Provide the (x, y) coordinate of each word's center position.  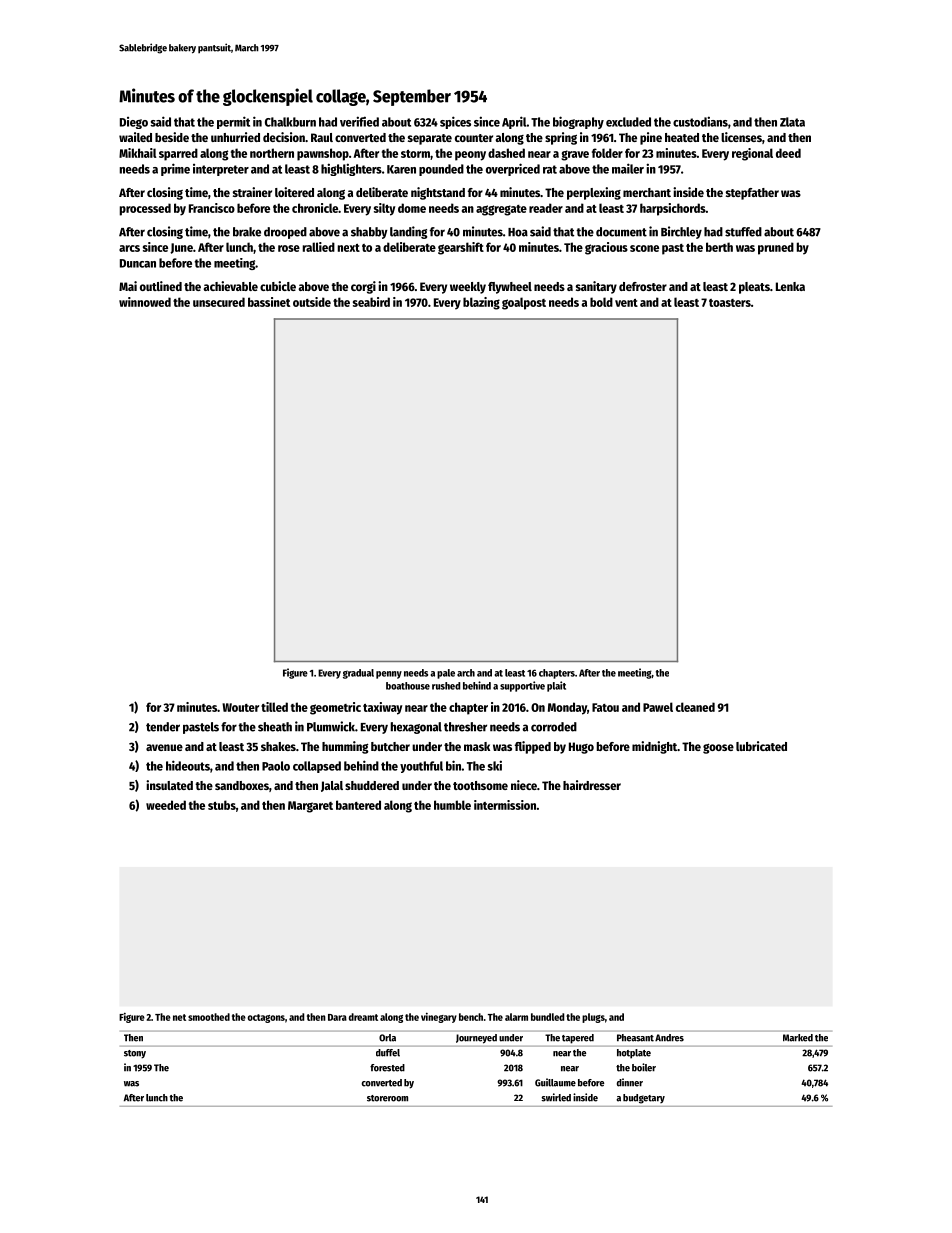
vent (626, 303)
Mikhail (138, 153)
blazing (481, 303)
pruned (776, 248)
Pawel (658, 707)
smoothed (209, 1017)
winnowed (145, 302)
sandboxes (242, 785)
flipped (533, 747)
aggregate (501, 210)
